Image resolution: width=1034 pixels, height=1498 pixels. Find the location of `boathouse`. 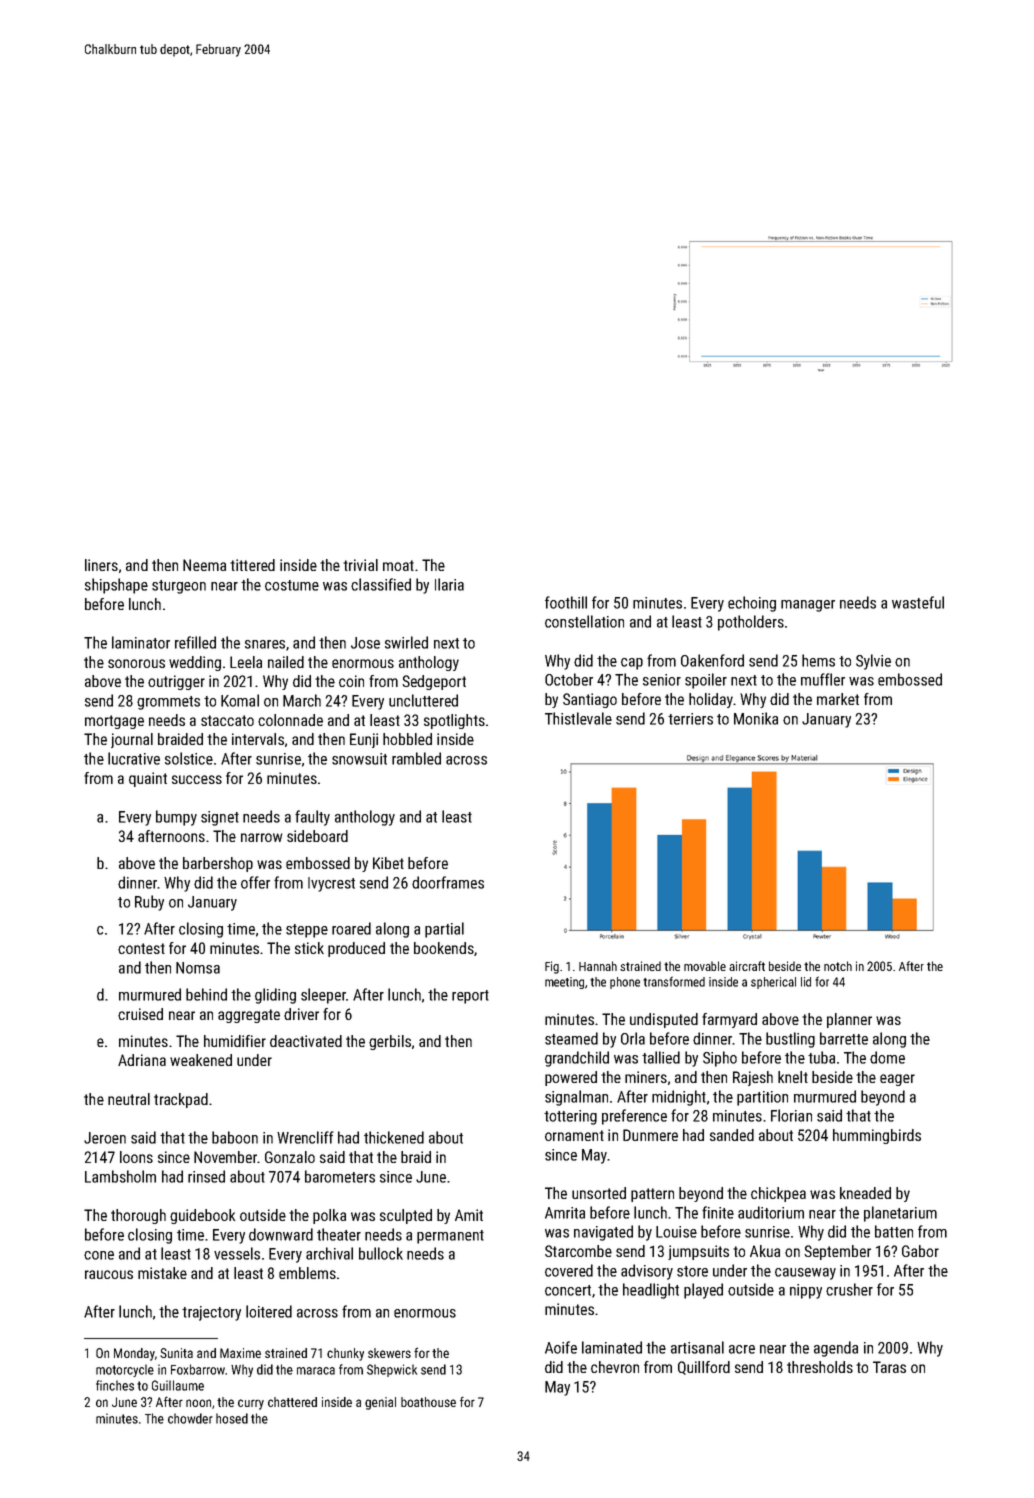

boathouse is located at coordinates (428, 1402).
